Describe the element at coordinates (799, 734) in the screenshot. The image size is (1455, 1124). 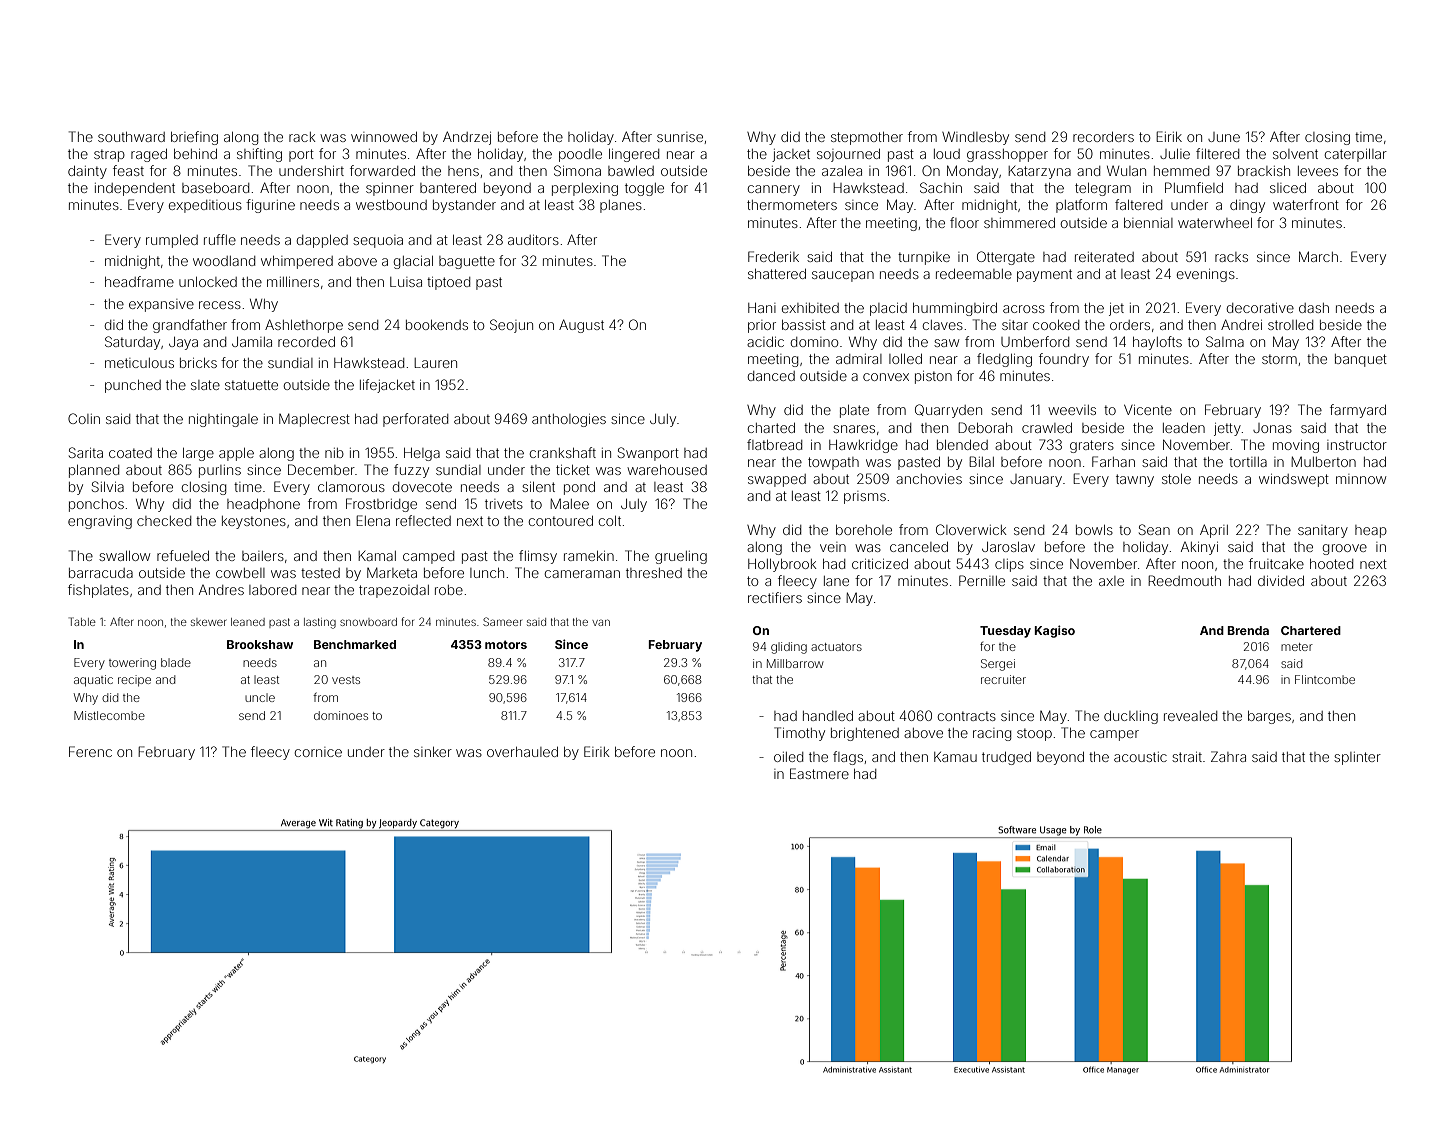
I see `Timothy` at that location.
